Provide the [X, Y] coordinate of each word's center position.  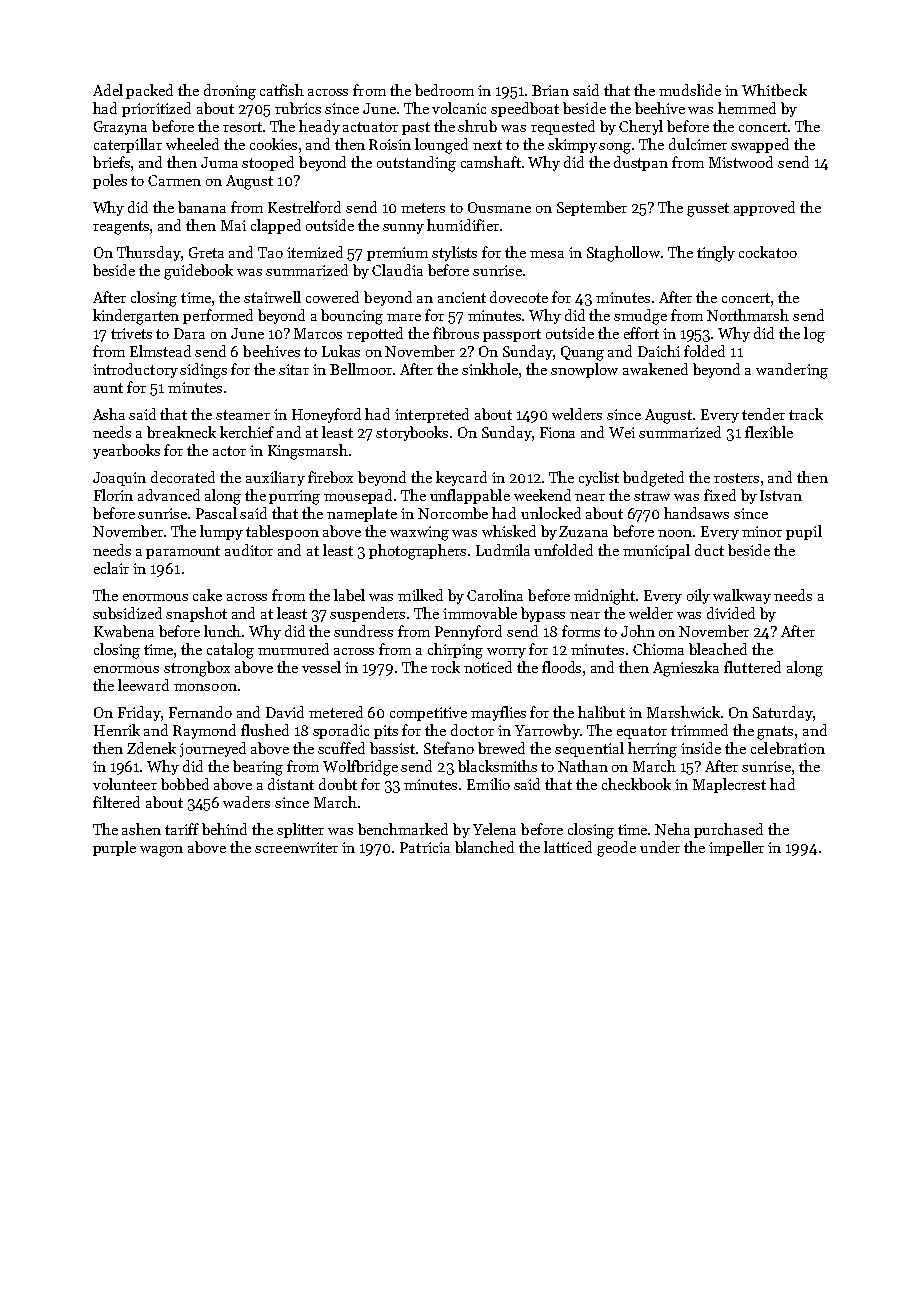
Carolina [495, 595]
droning [230, 92]
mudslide [690, 90]
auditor [249, 550]
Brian [550, 90]
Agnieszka [686, 669]
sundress [363, 631]
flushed [265, 730]
